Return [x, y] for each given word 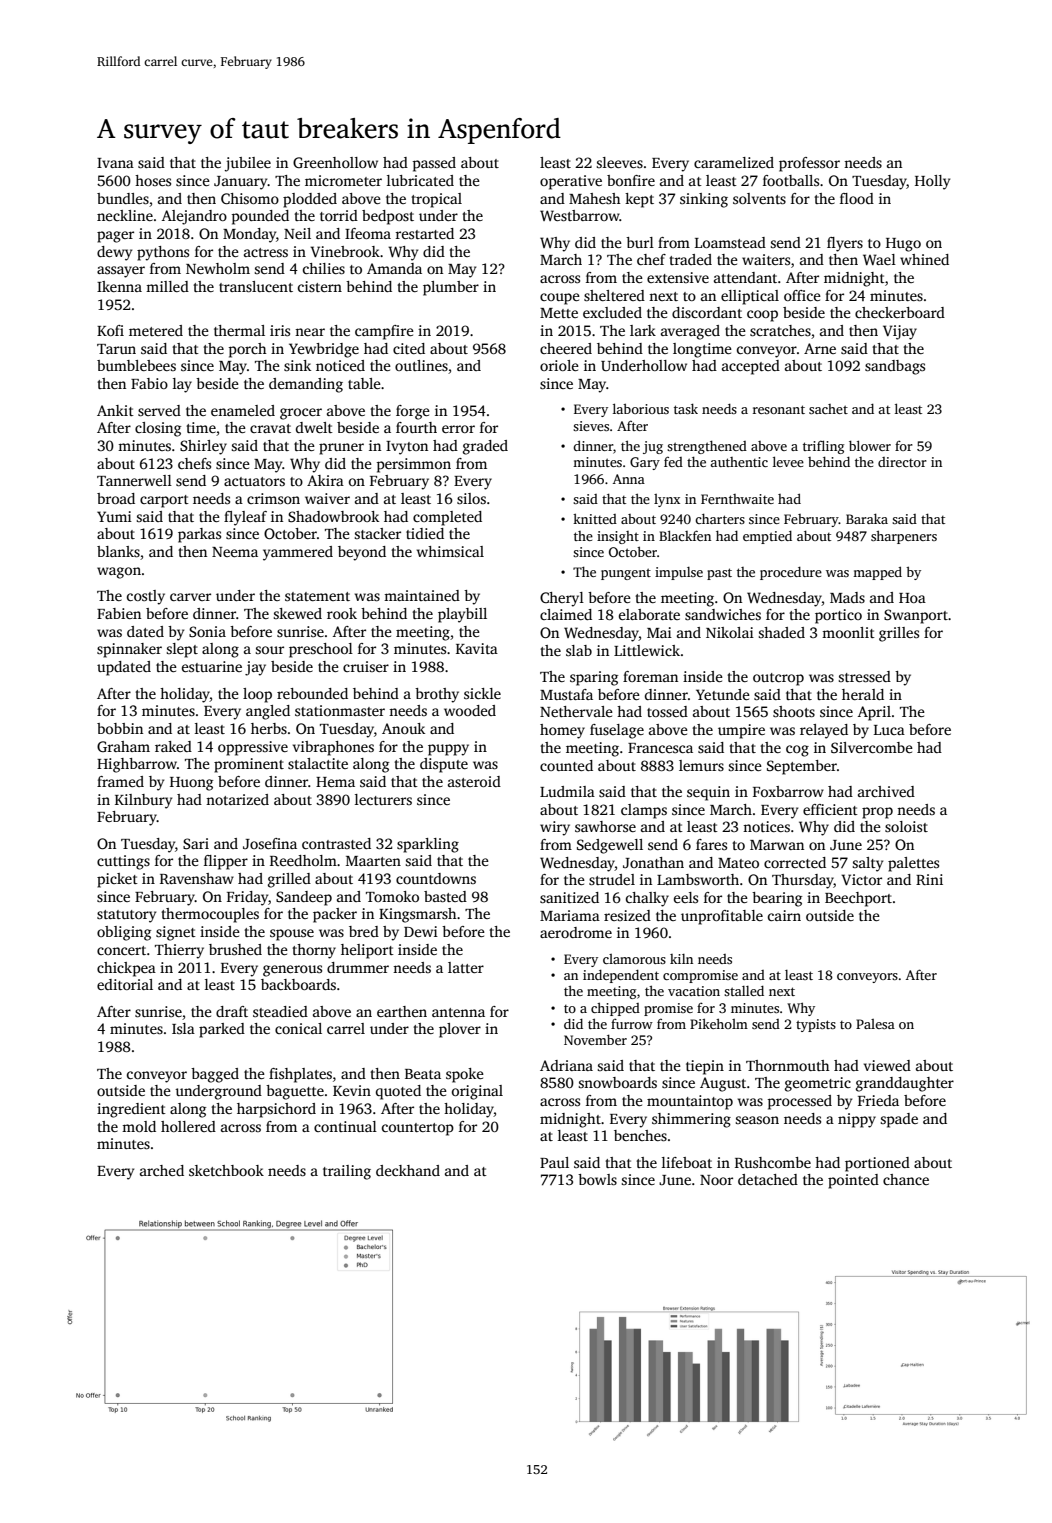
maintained [422, 595]
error [458, 429]
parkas [199, 535]
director [902, 462]
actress [266, 252]
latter [466, 967]
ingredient [131, 1110]
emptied [767, 537]
